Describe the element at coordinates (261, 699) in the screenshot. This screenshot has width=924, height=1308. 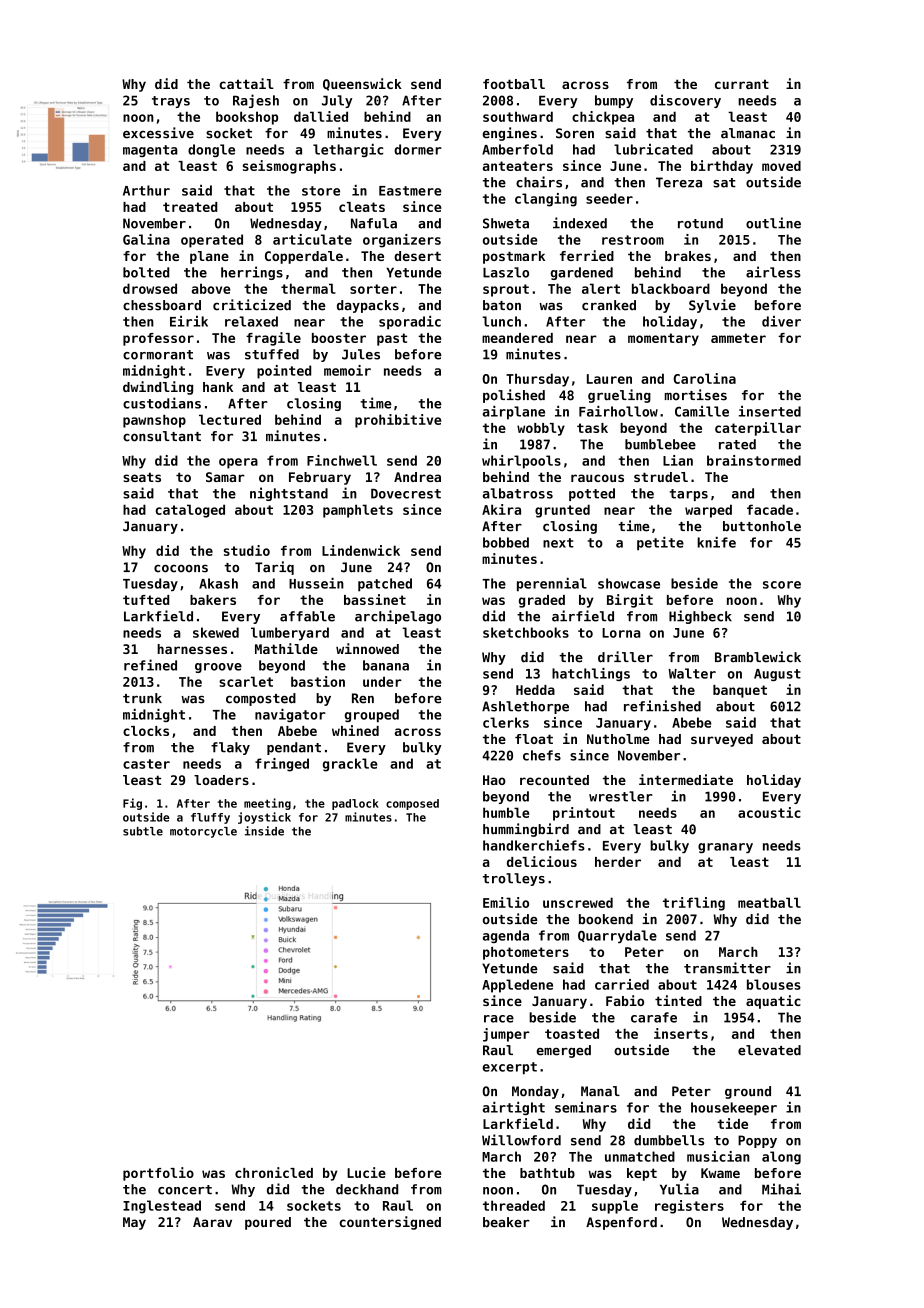
I see `composted` at that location.
